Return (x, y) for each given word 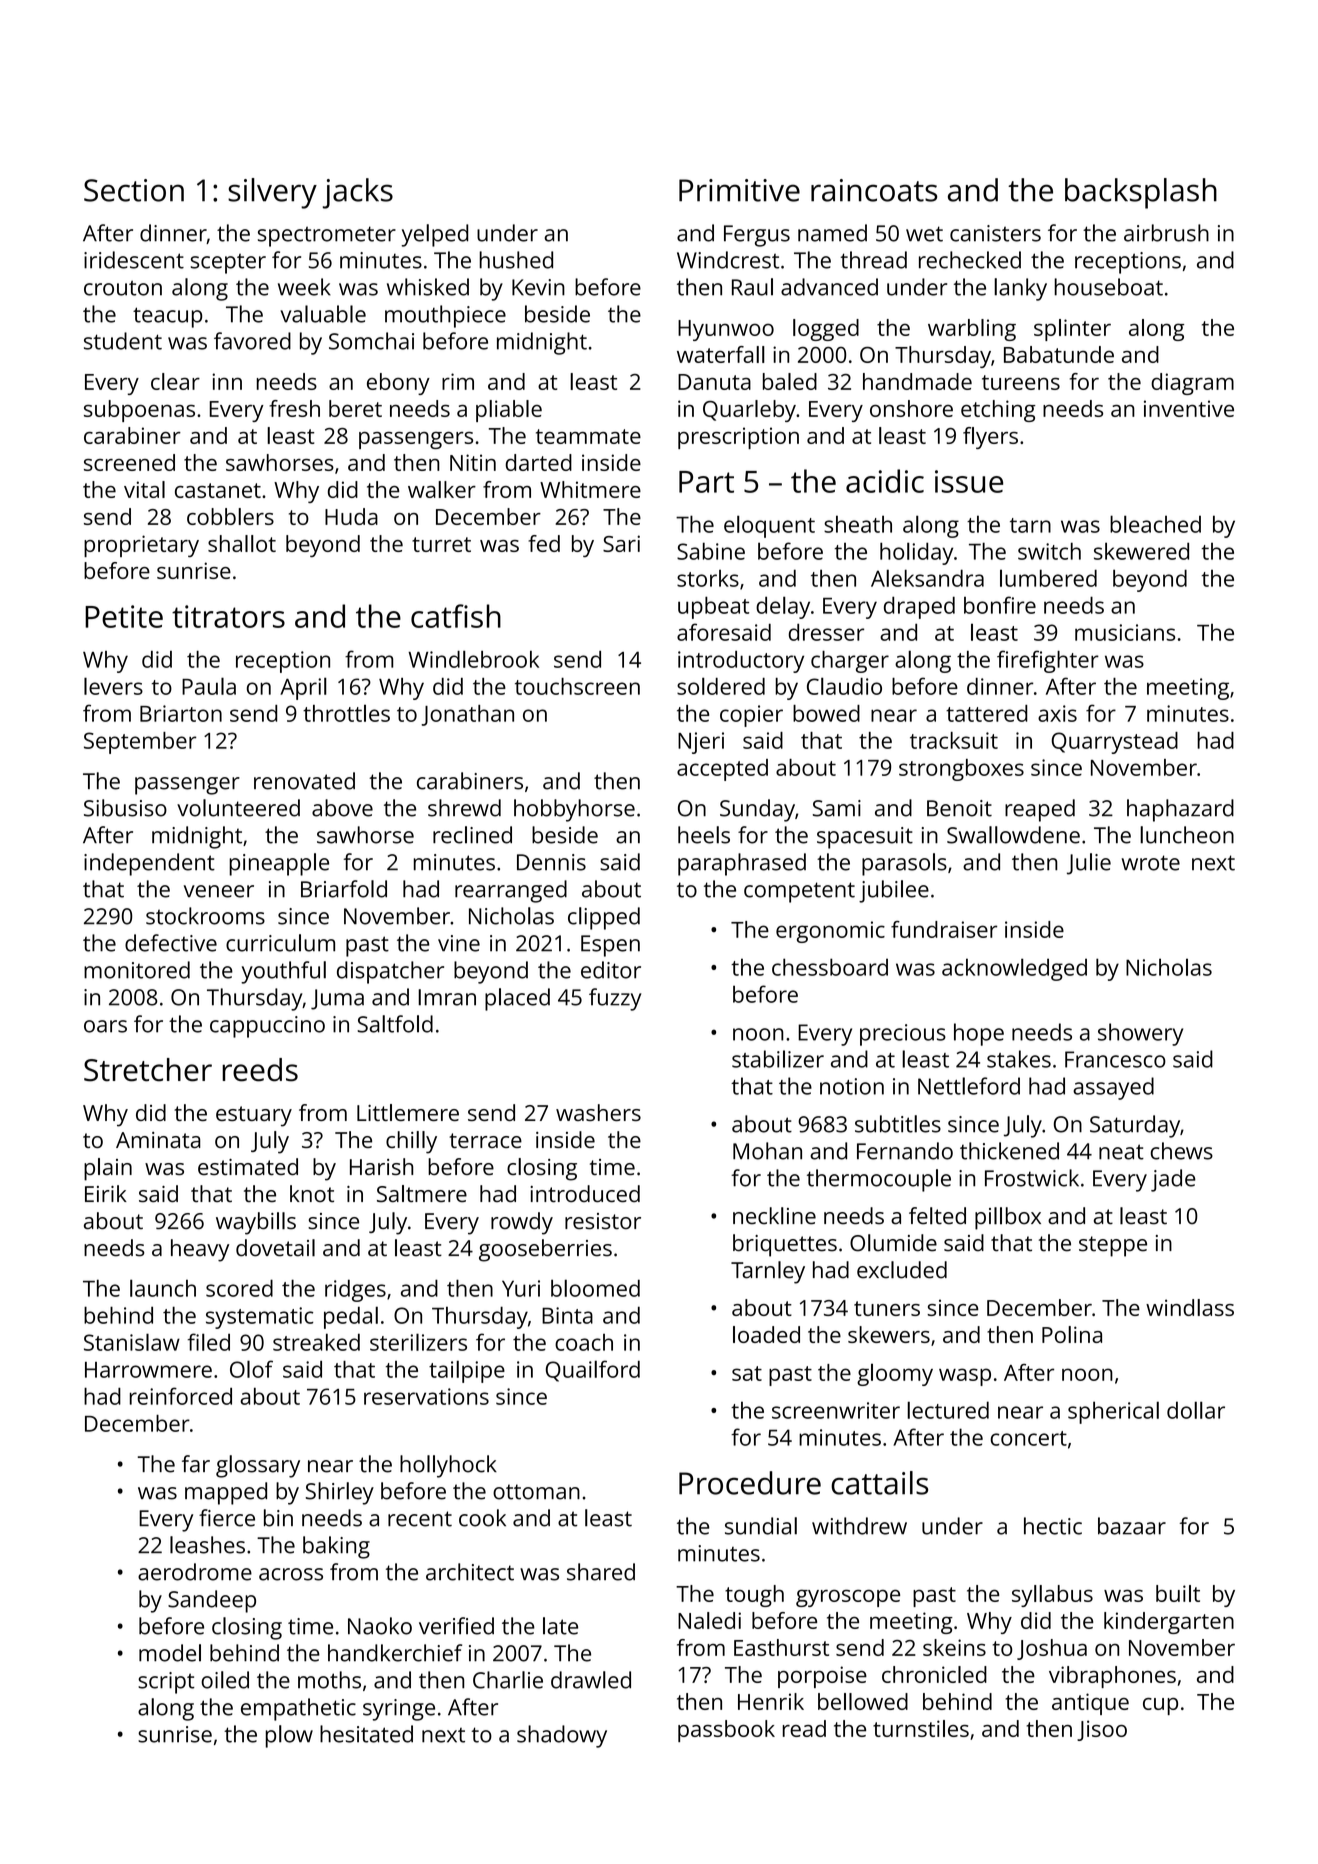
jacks (358, 193)
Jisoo (1102, 1730)
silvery (272, 193)
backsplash (1141, 193)
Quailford (593, 1371)
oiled (225, 1680)
